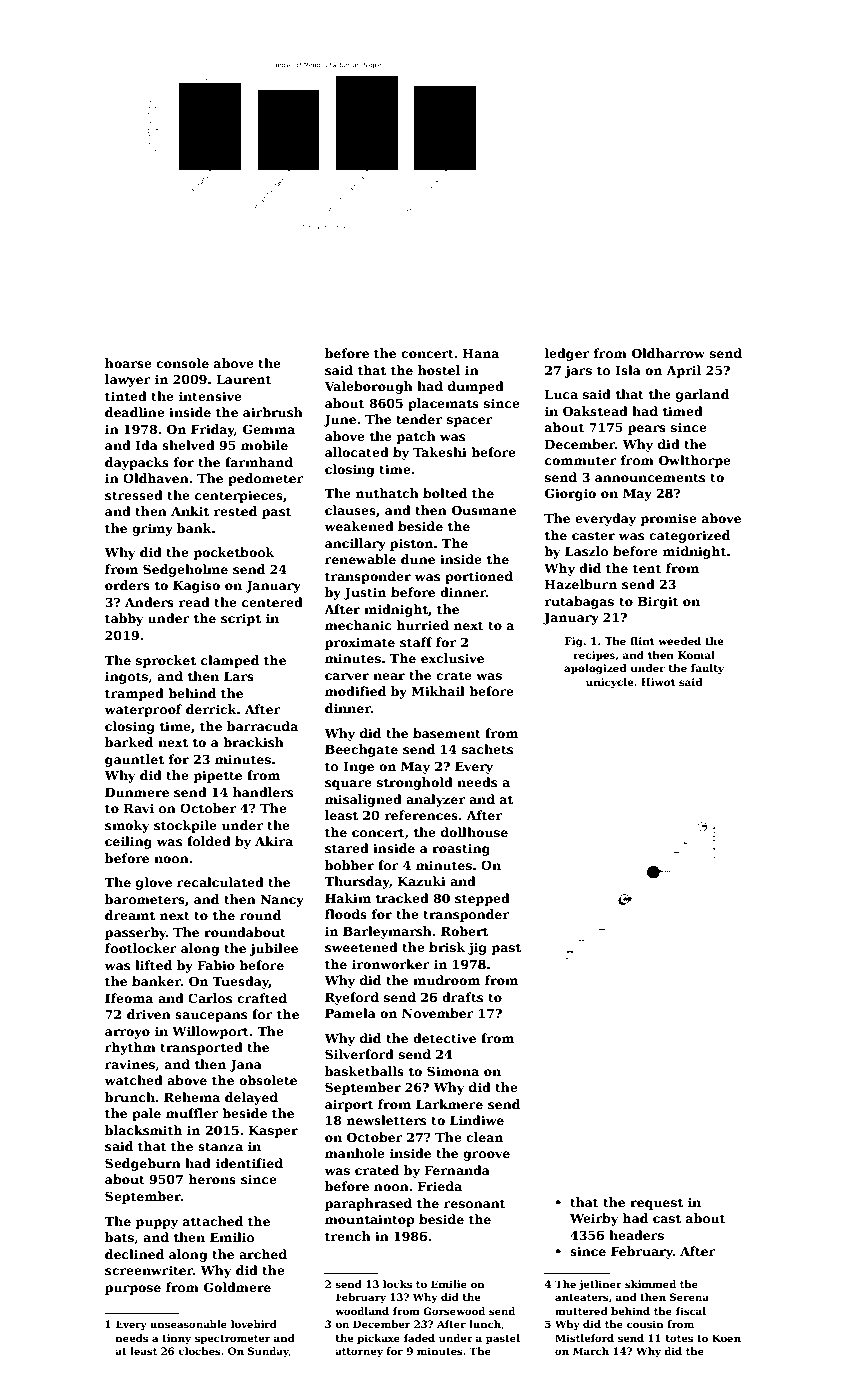 Image resolution: width=849 pixels, height=1400 pixels. Describe the element at coordinates (143, 1164) in the screenshot. I see `Sedgeburn` at that location.
